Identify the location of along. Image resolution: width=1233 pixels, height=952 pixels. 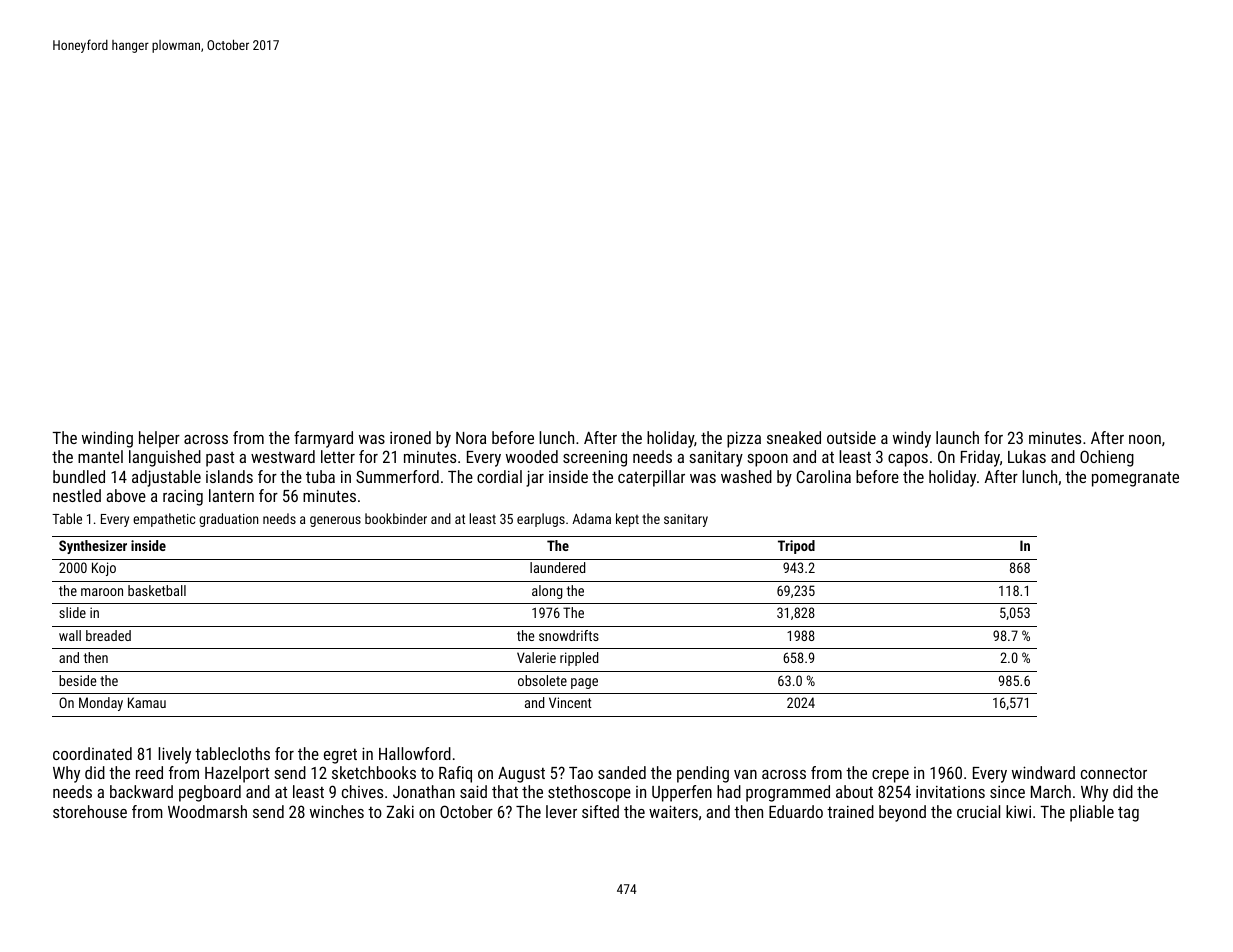
(547, 592).
